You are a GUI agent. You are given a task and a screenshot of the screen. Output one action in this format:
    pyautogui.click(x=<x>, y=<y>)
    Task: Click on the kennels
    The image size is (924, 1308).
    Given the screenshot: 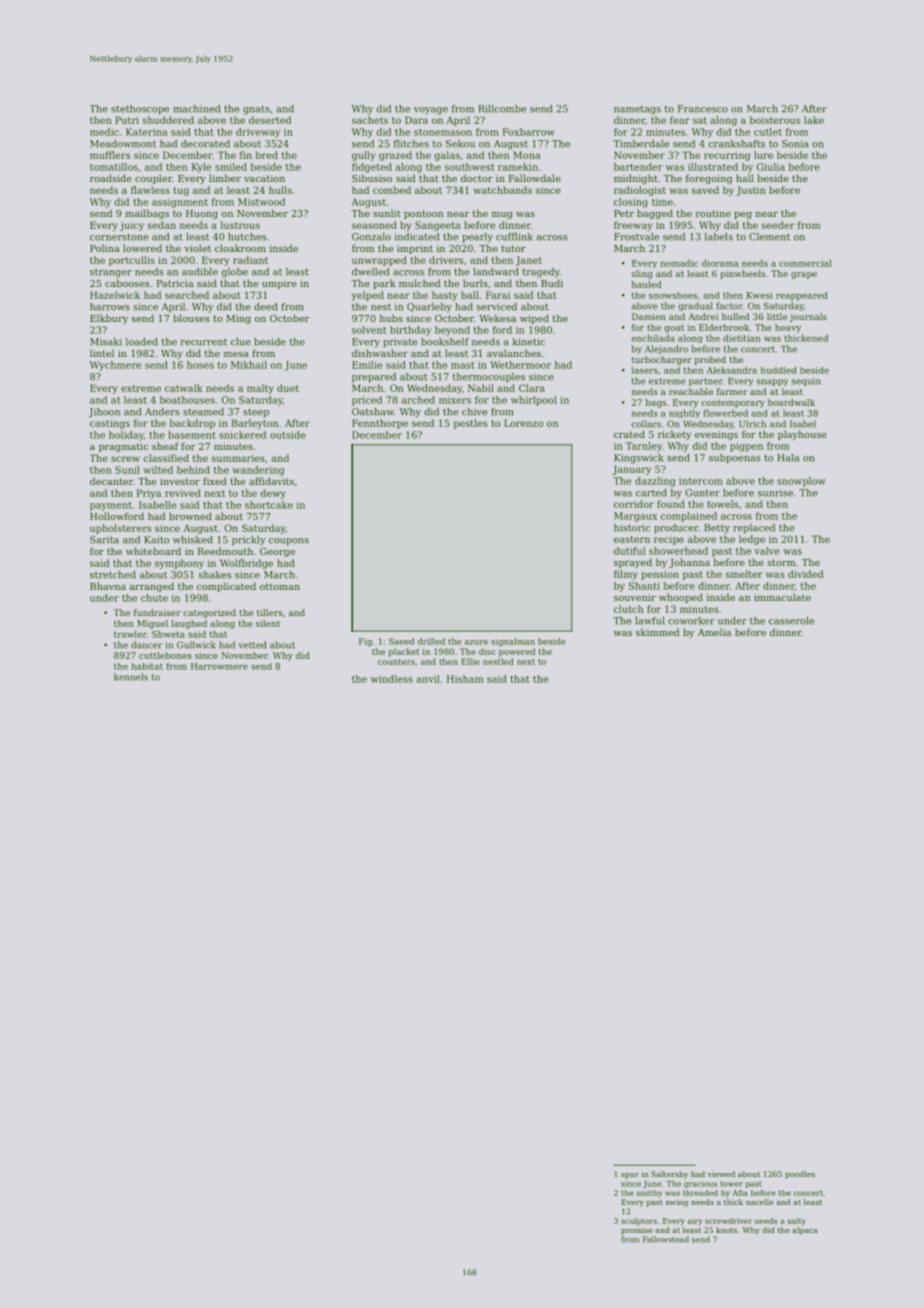 What is the action you would take?
    pyautogui.click(x=131, y=677)
